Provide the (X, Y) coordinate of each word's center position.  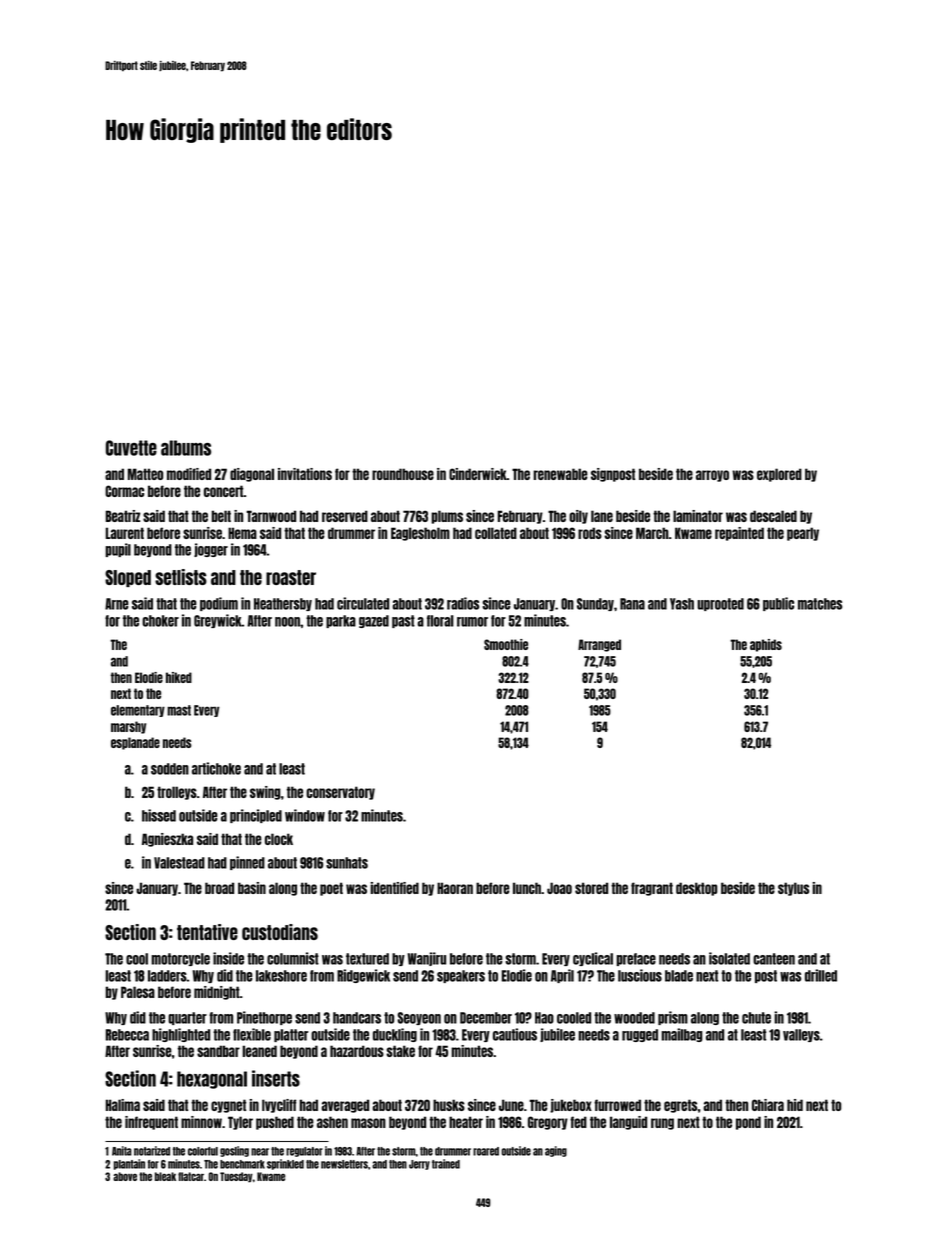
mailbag (682, 1035)
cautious (515, 1034)
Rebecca (127, 1035)
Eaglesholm (420, 534)
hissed (159, 815)
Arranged (599, 645)
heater (466, 1122)
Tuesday (236, 1177)
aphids (766, 645)
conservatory (340, 793)
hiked (179, 677)
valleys (801, 1035)
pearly (803, 534)
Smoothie (506, 644)
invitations (305, 474)
